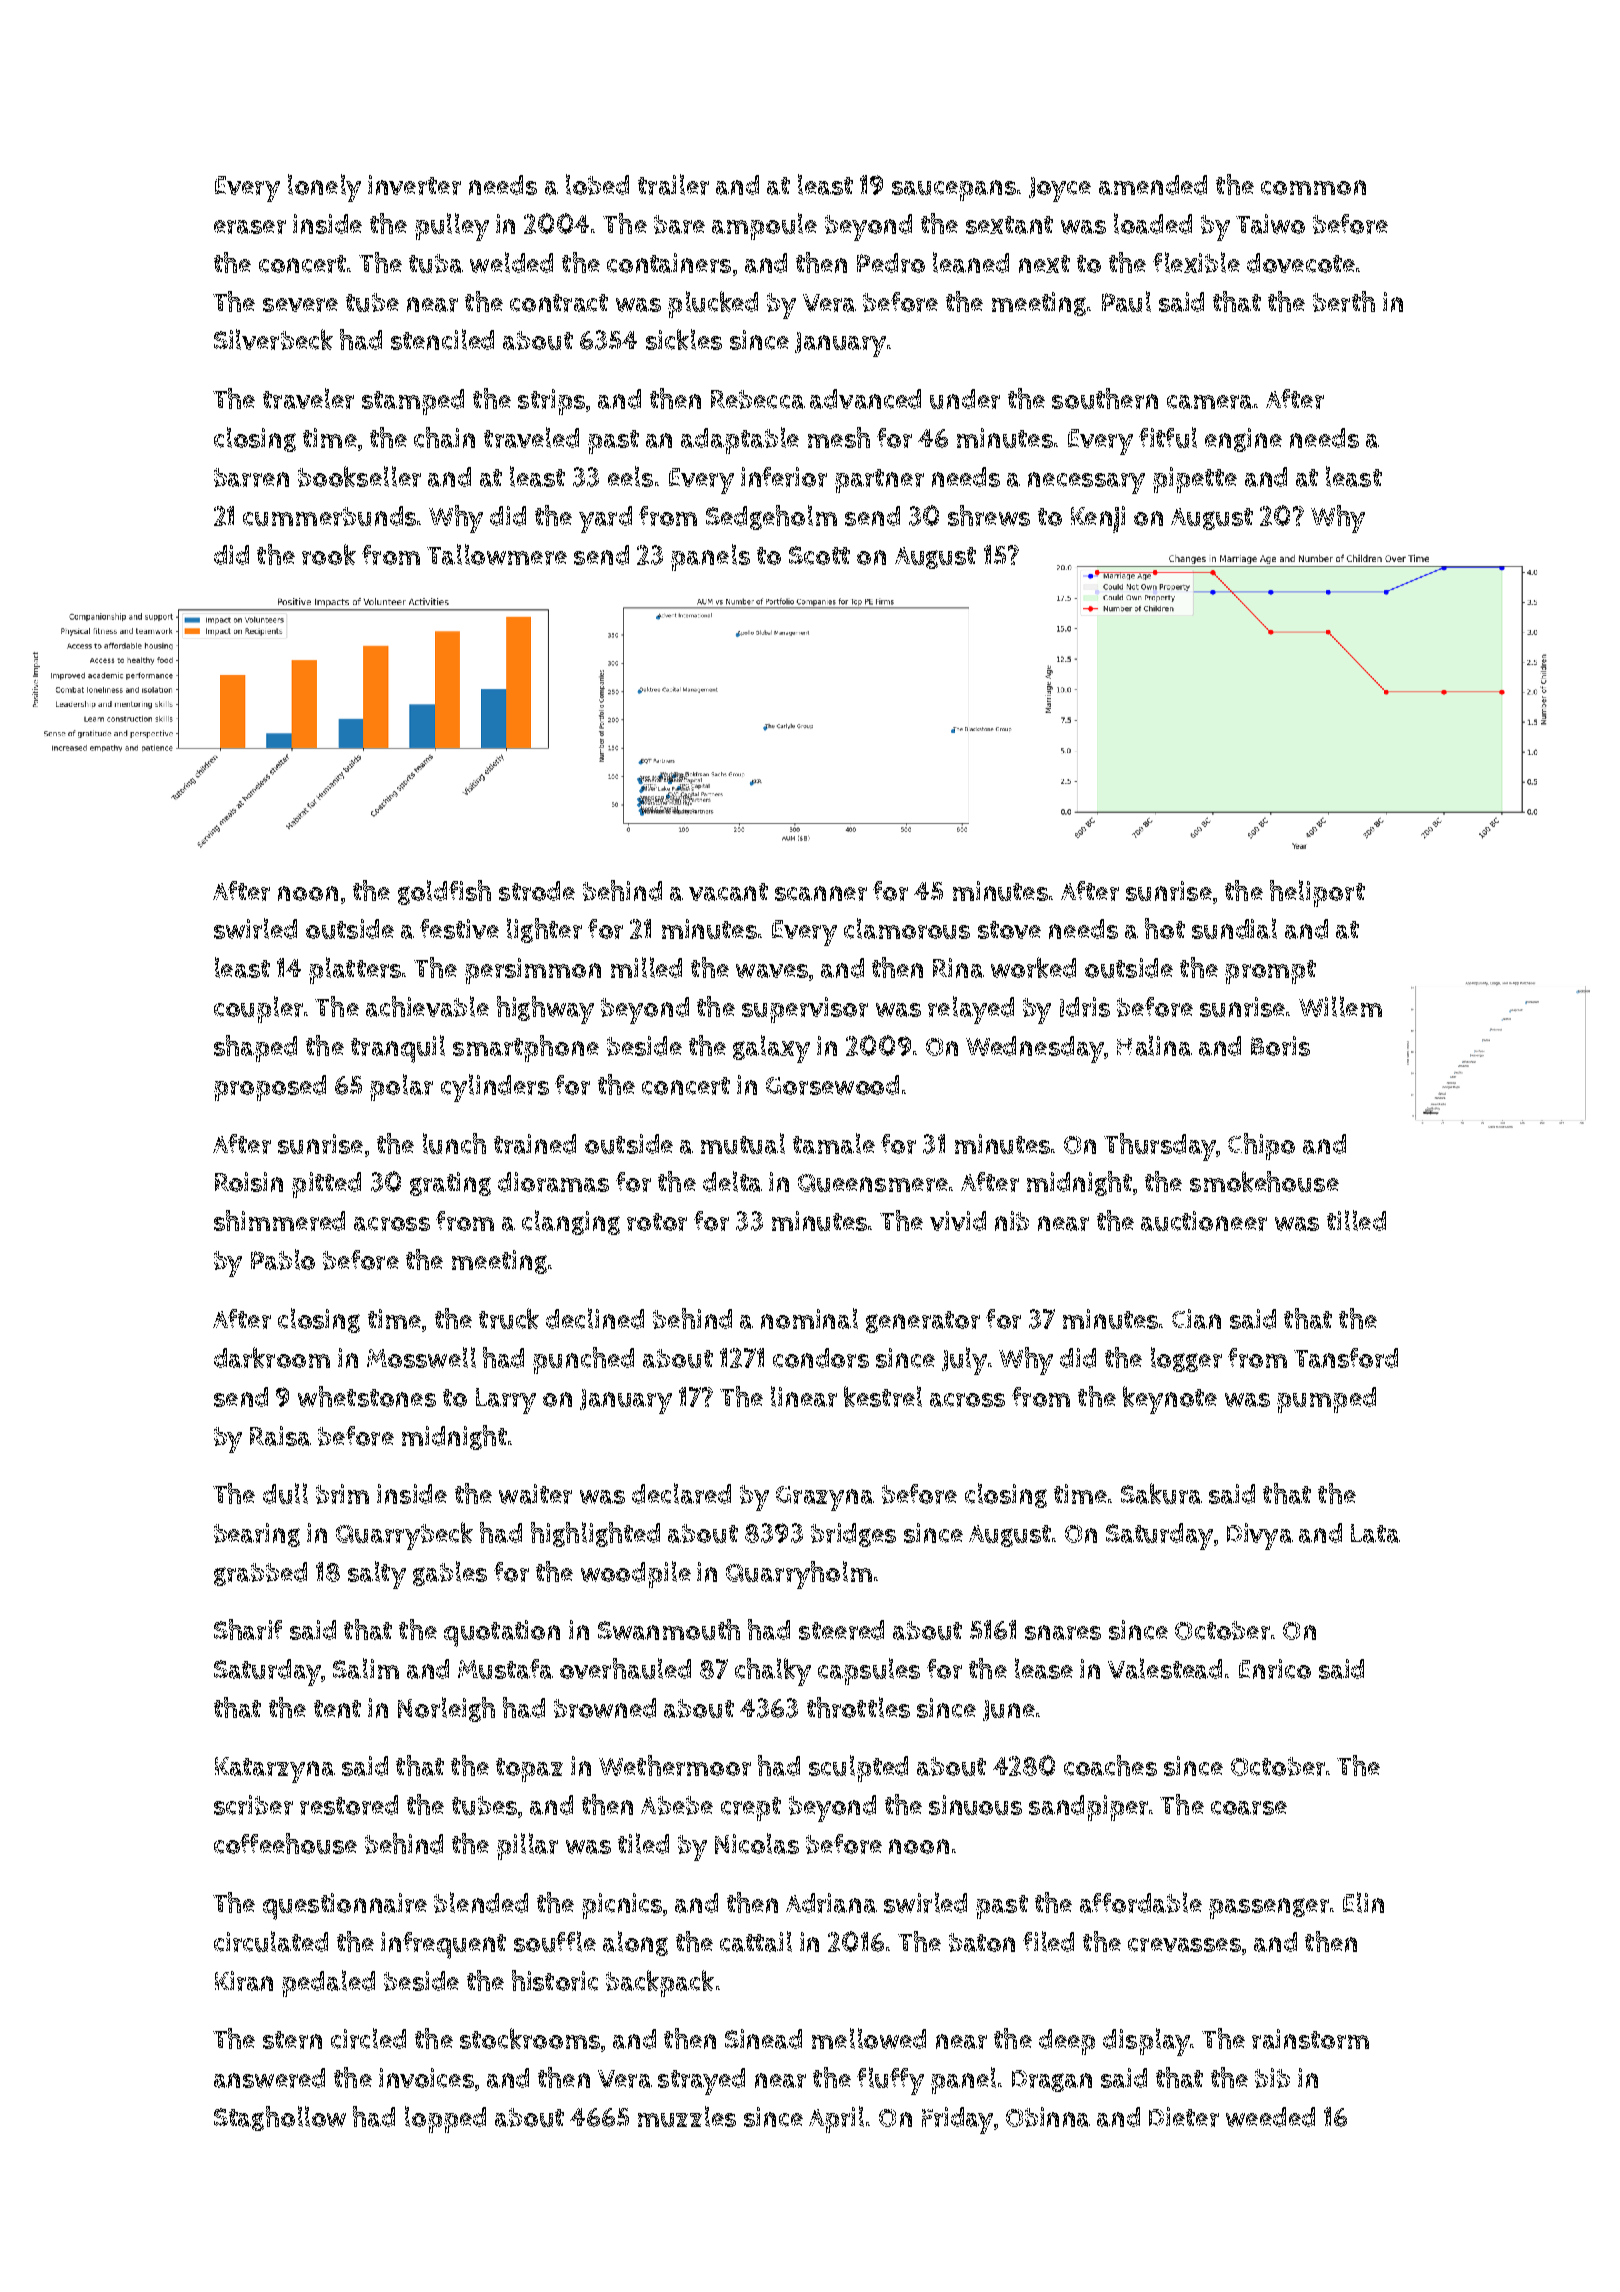 The width and height of the page is (1620, 2292). Describe the element at coordinates (728, 892) in the page. I see `vacant` at that location.
